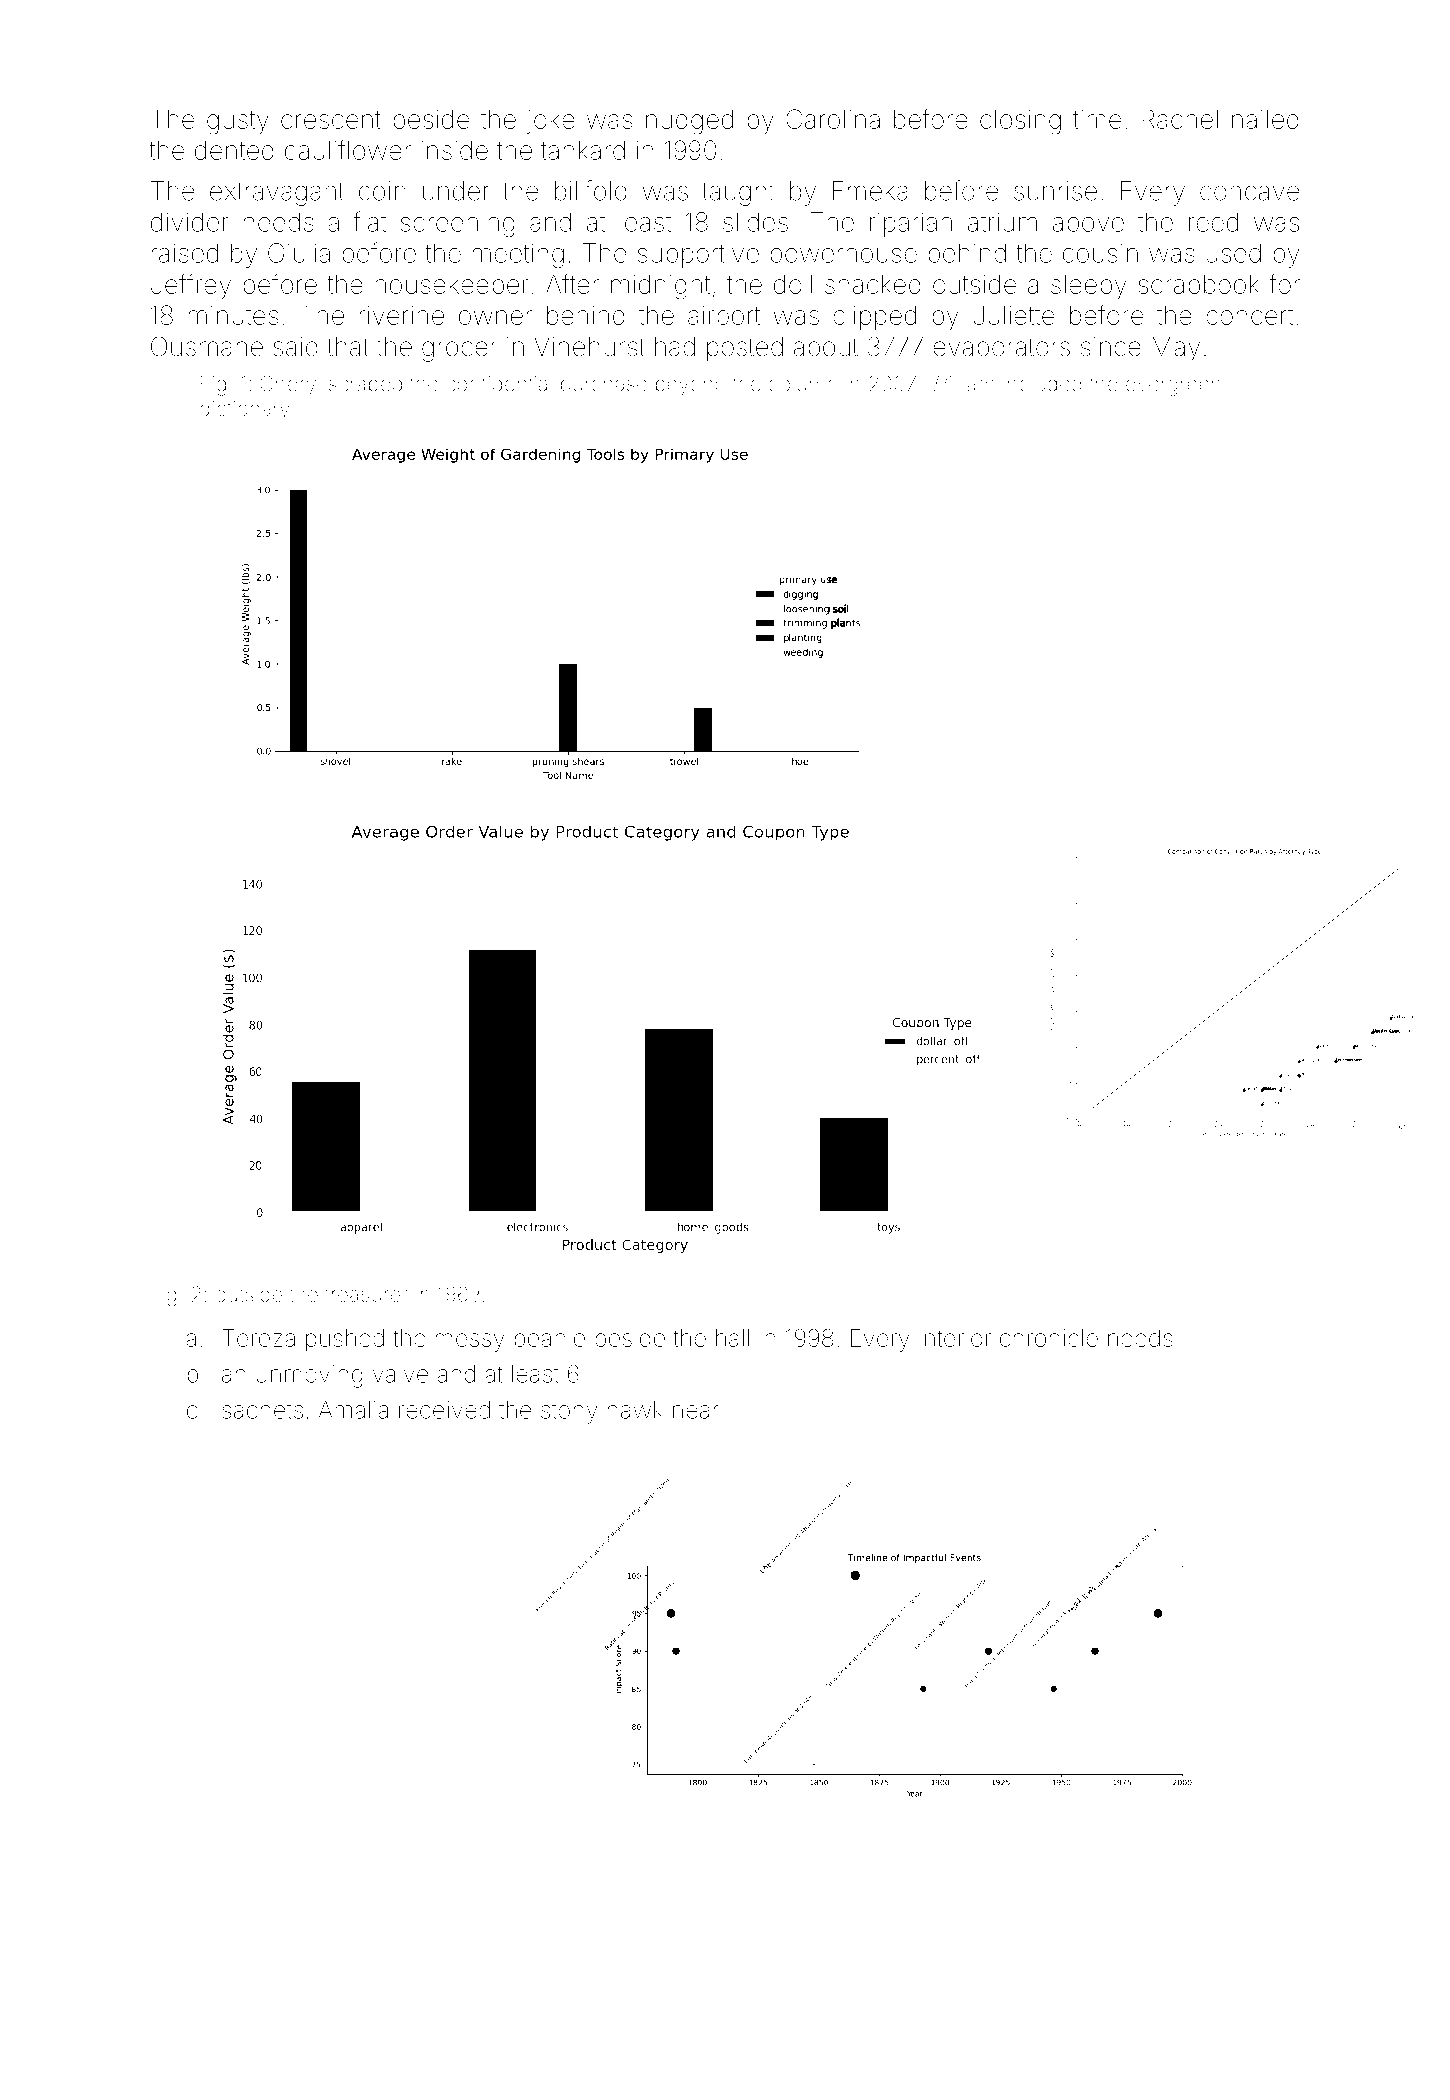 The width and height of the page is (1450, 2100). What do you see at coordinates (244, 411) in the page?
I see `dictionary` at bounding box center [244, 411].
